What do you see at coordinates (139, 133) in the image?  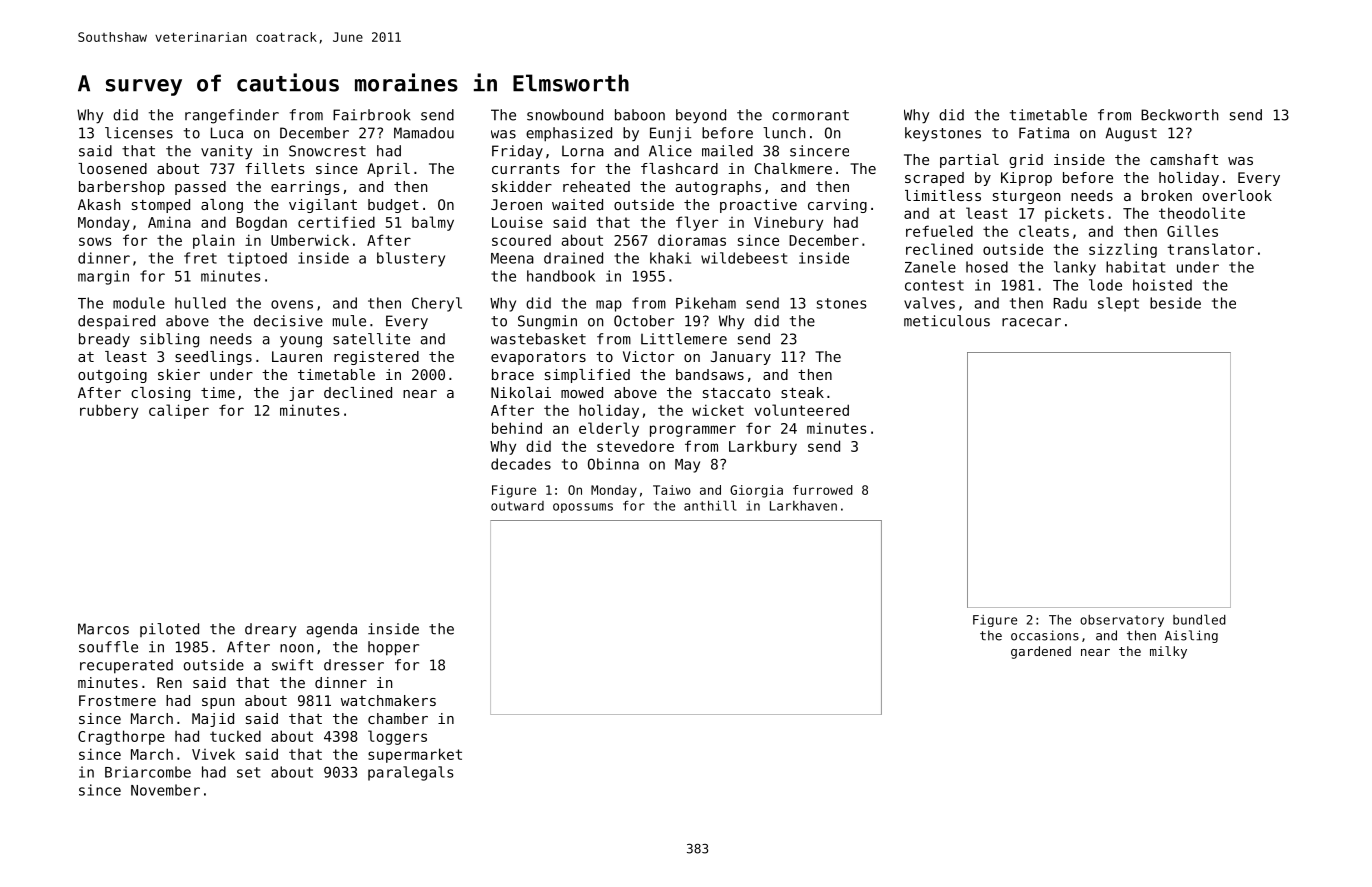 I see `licenses` at bounding box center [139, 133].
